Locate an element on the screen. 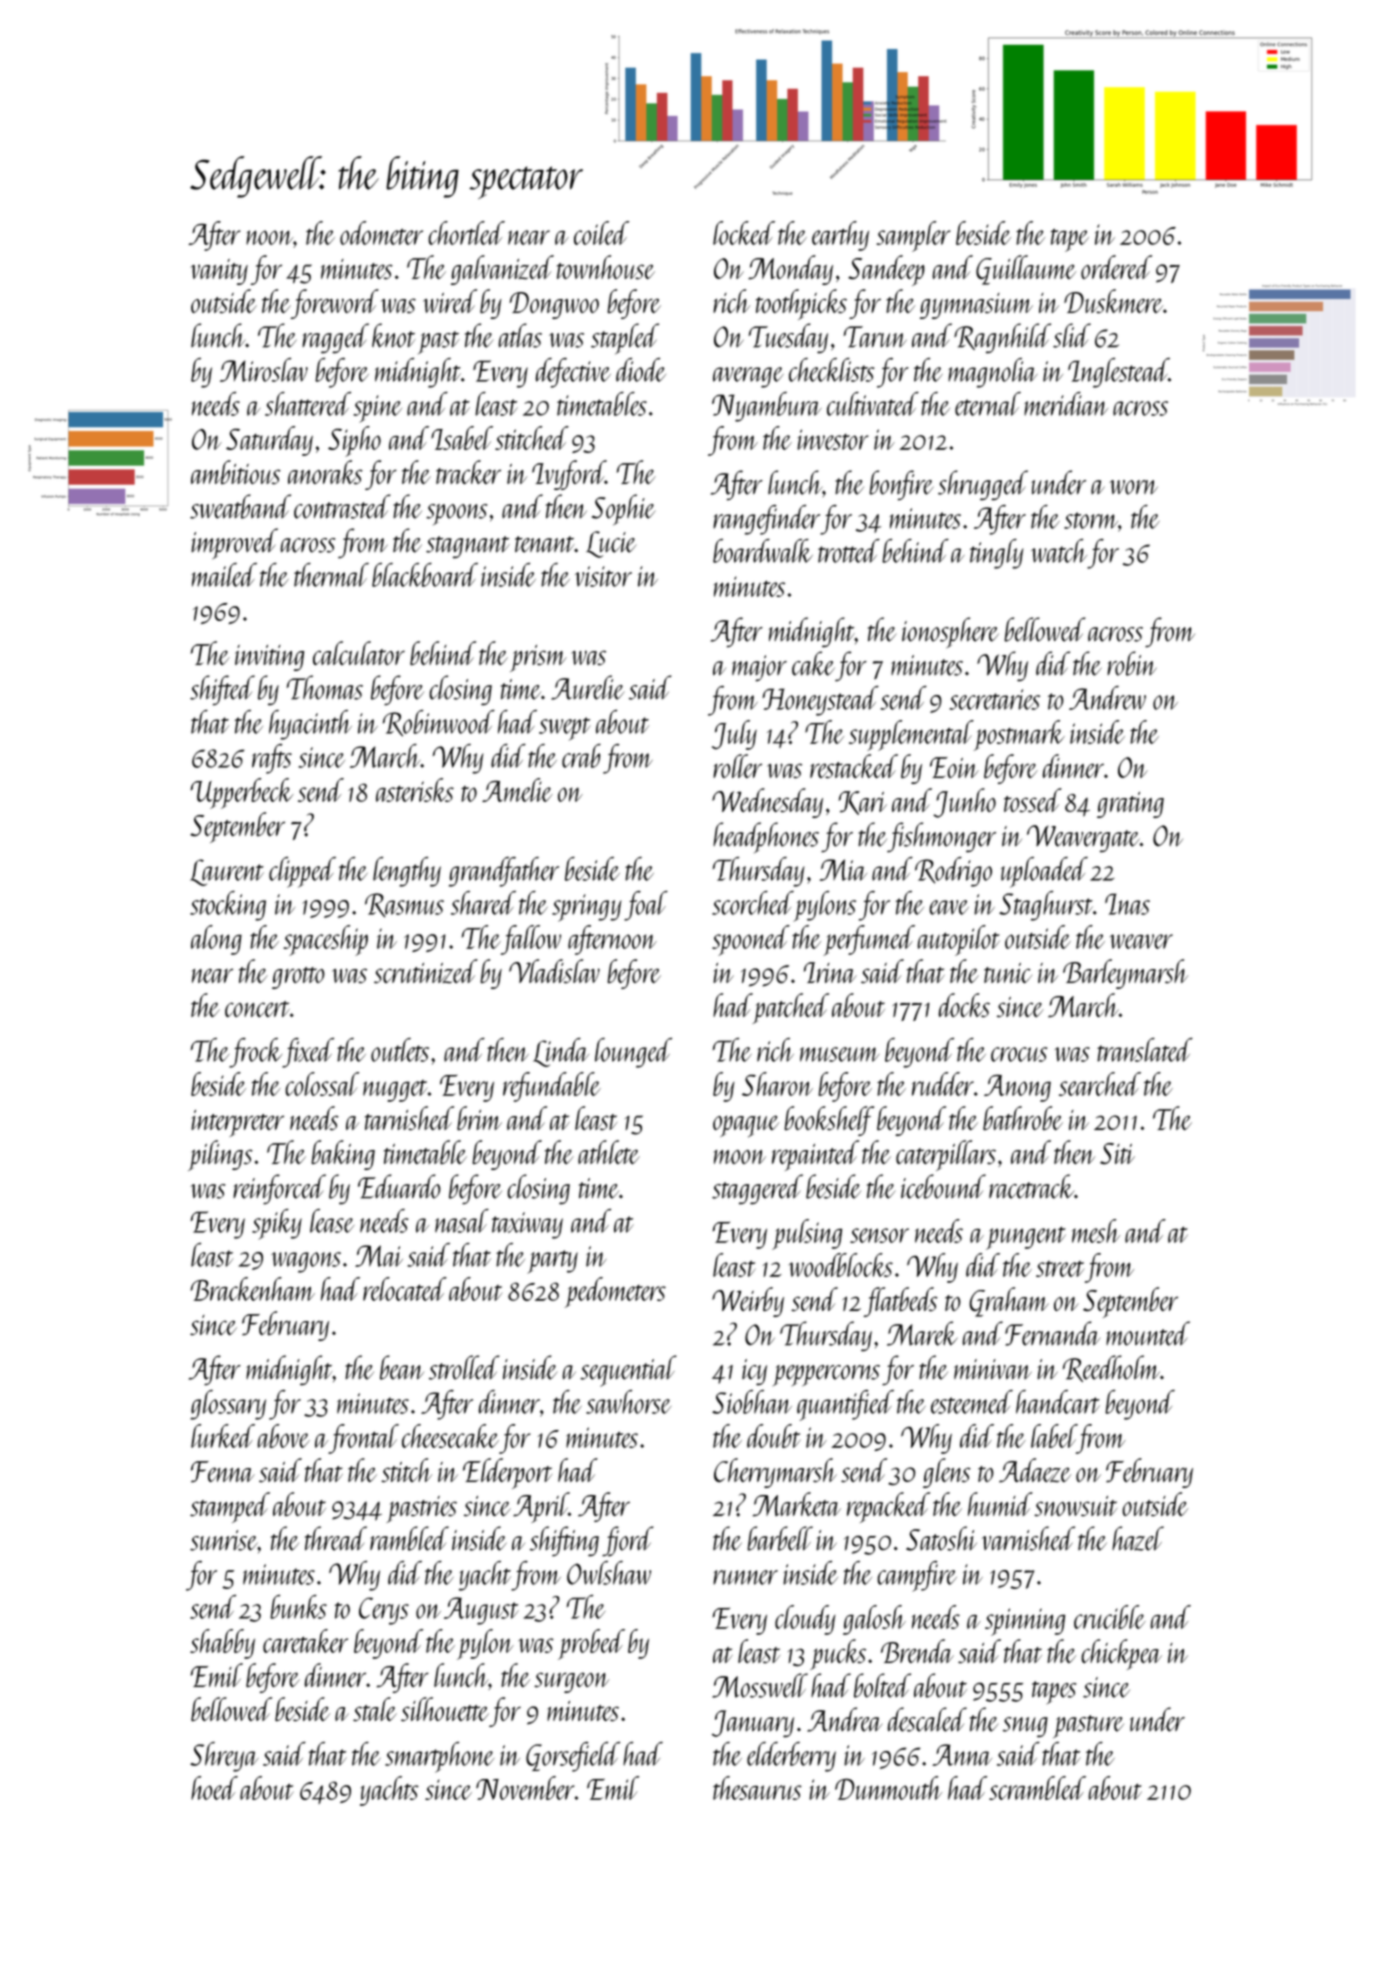  trotted is located at coordinates (849, 551).
